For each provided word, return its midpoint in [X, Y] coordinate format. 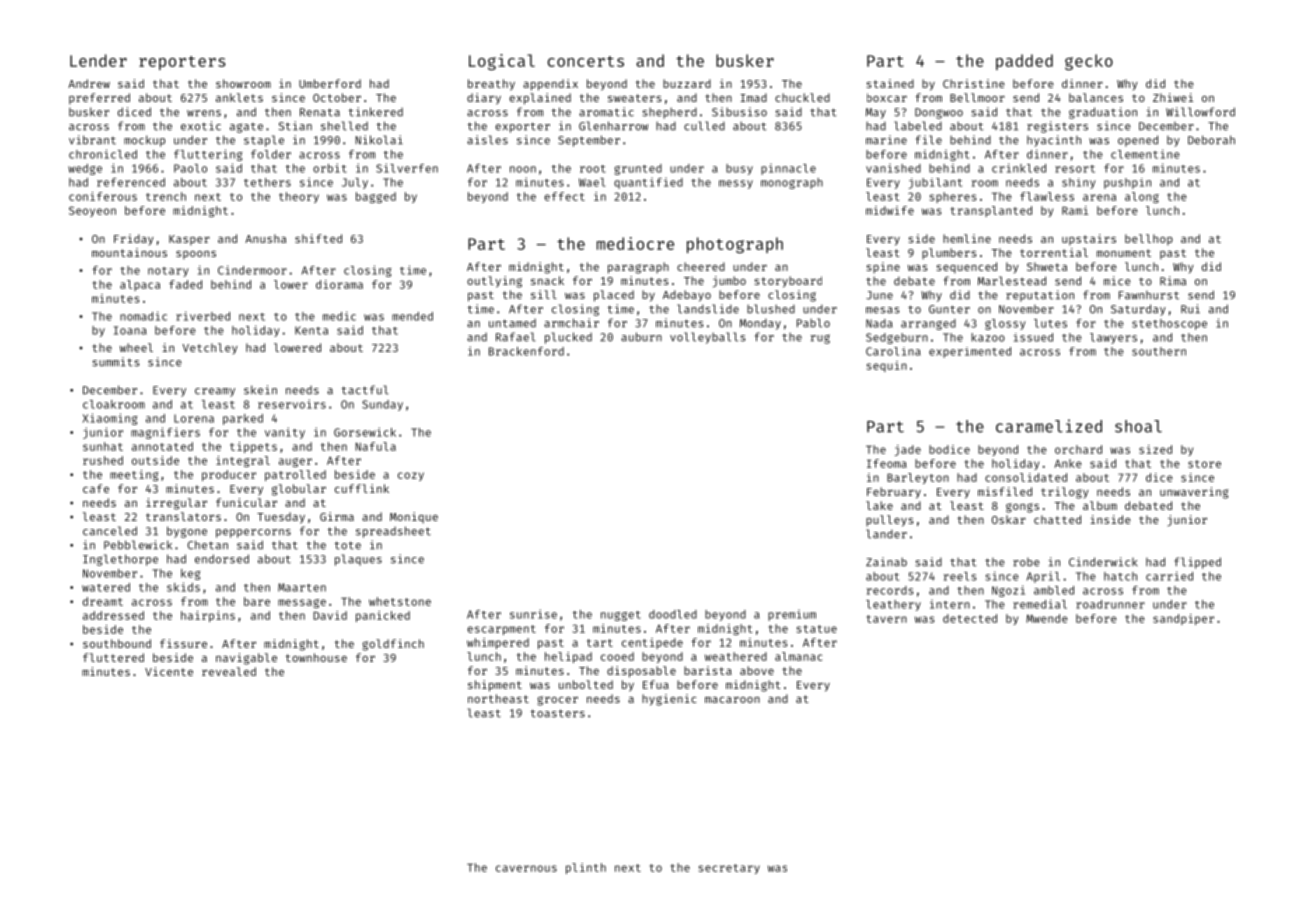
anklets [239, 97]
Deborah [1211, 140]
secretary [729, 869]
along [1142, 197]
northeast [498, 698]
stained [890, 83]
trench [166, 196]
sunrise [533, 614]
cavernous [526, 868]
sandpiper [1183, 619]
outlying [494, 282]
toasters [557, 713]
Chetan [208, 545]
